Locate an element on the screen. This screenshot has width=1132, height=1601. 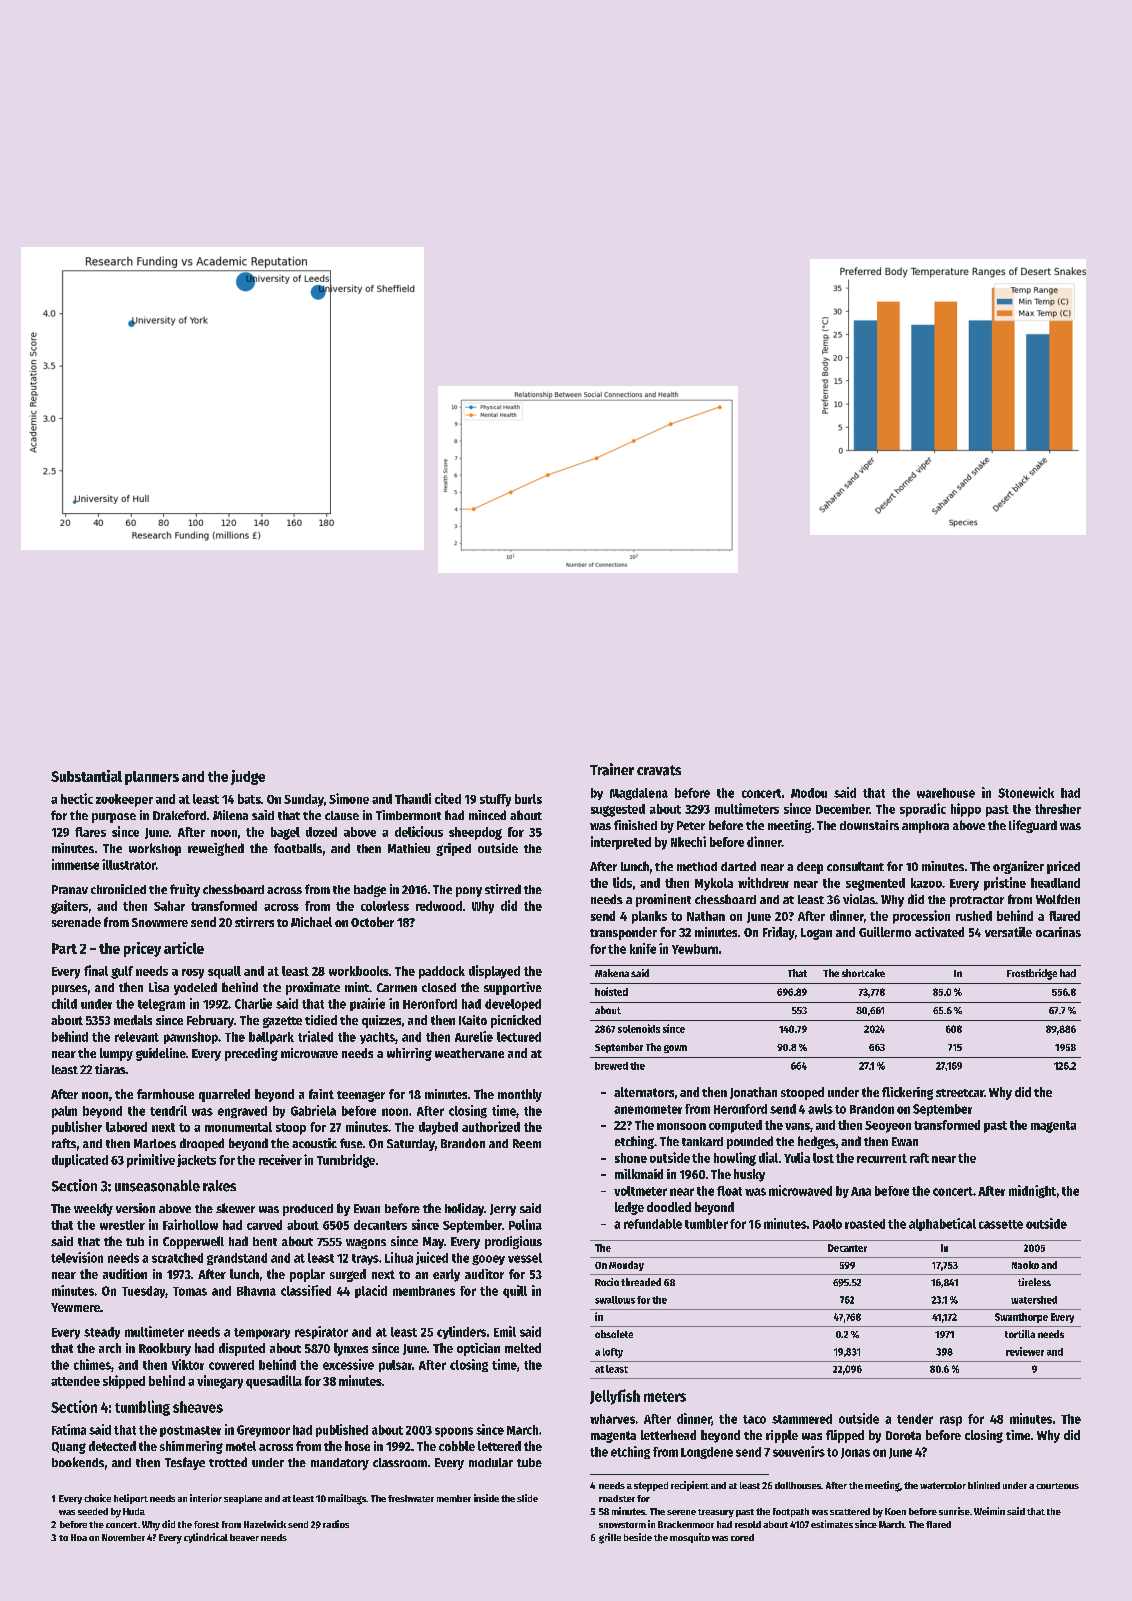
downstairs is located at coordinates (869, 825).
